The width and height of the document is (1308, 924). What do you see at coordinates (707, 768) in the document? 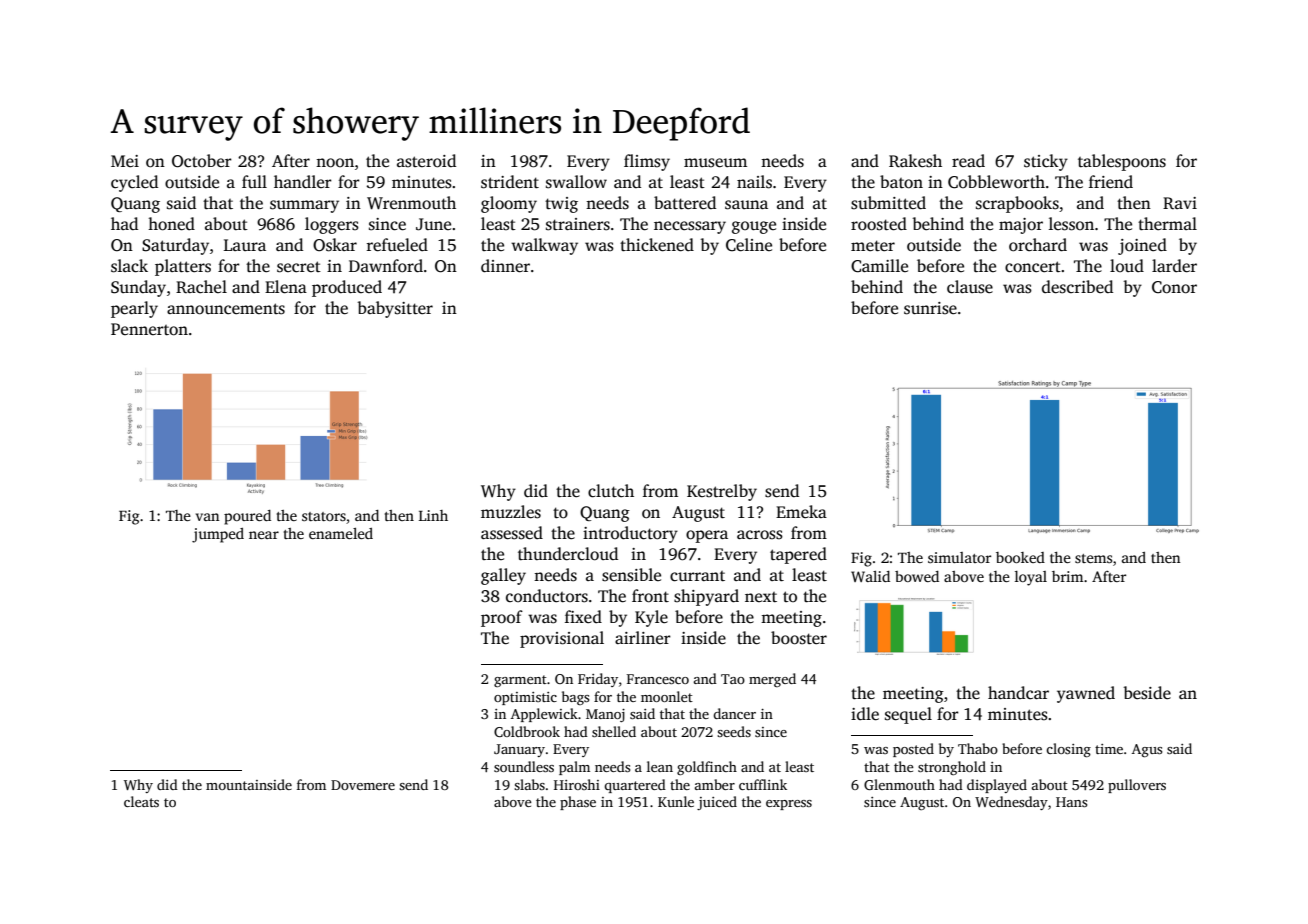
I see `goldfinch` at bounding box center [707, 768].
